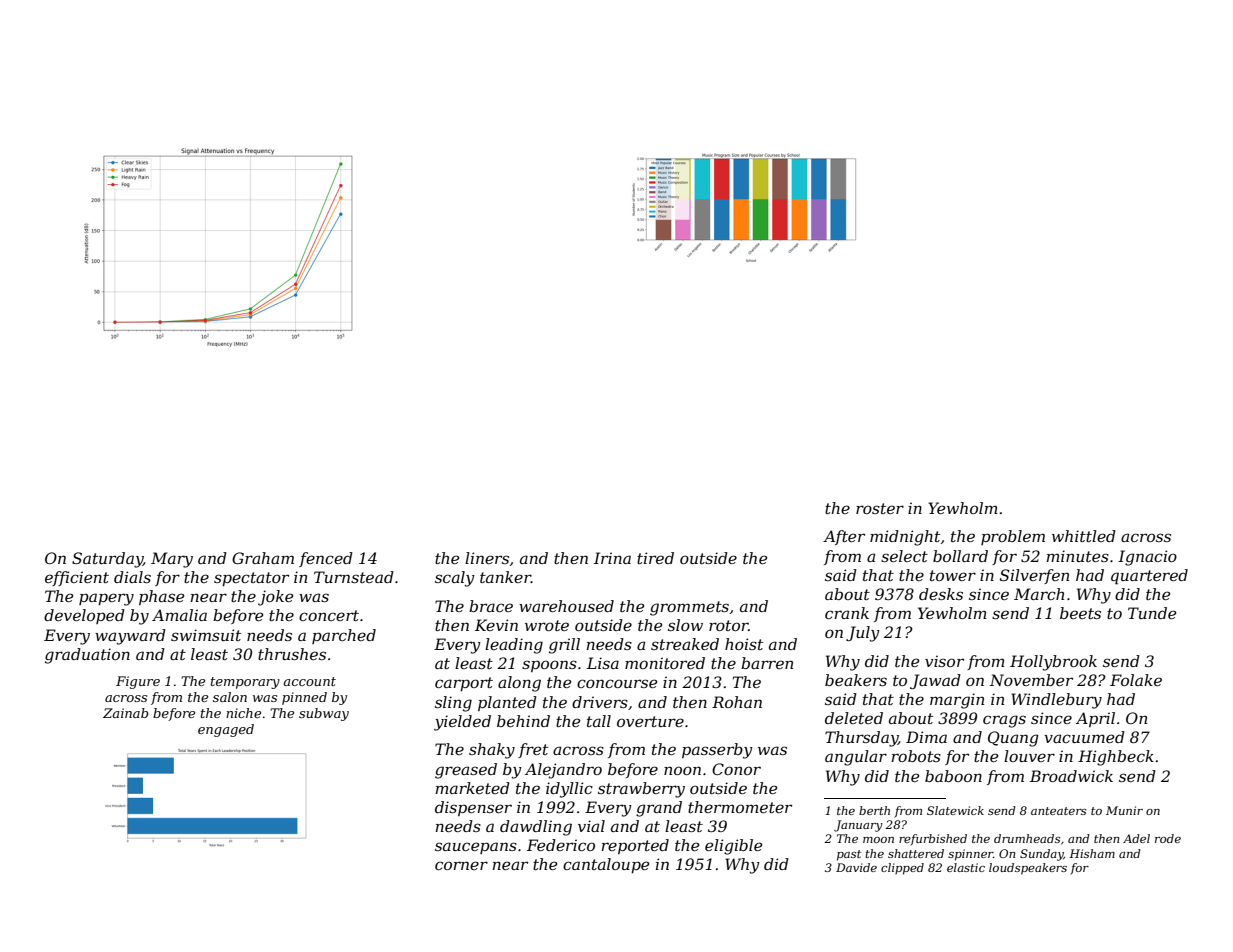 The height and width of the document is (952, 1233). What do you see at coordinates (461, 865) in the document?
I see `corner` at bounding box center [461, 865].
